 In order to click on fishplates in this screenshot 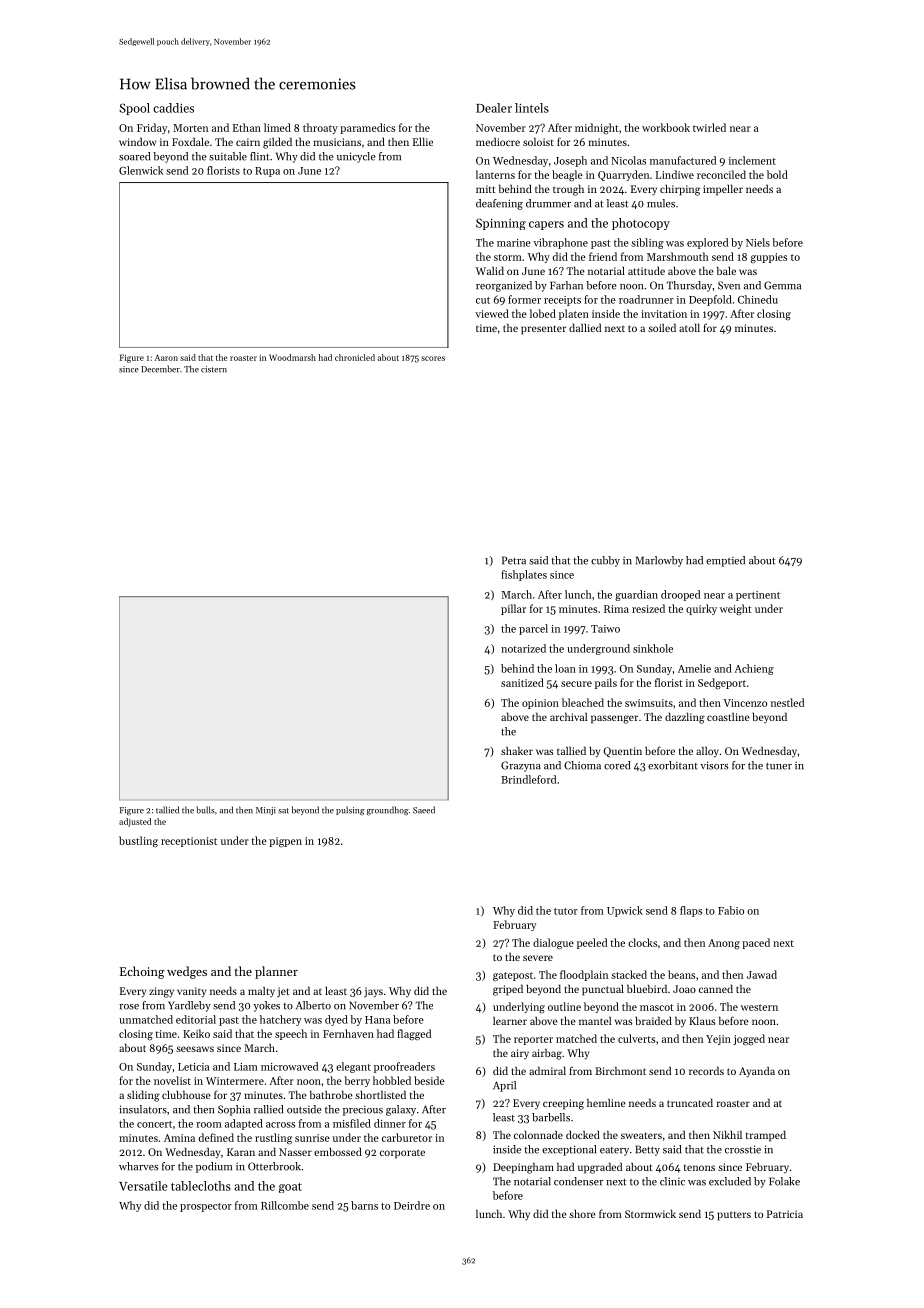, I will do `click(524, 575)`.
